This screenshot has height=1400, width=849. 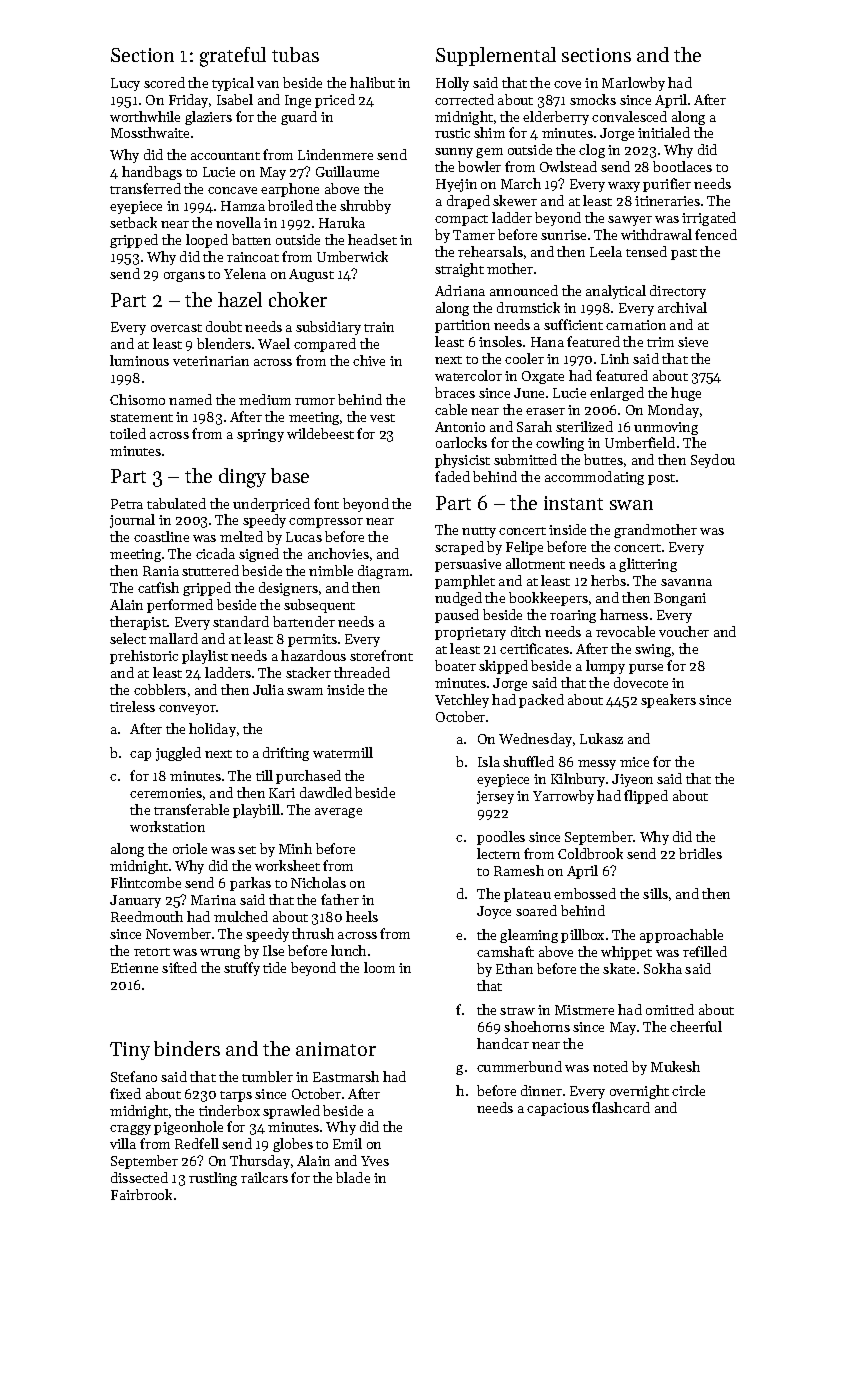 I want to click on signed, so click(x=259, y=555).
